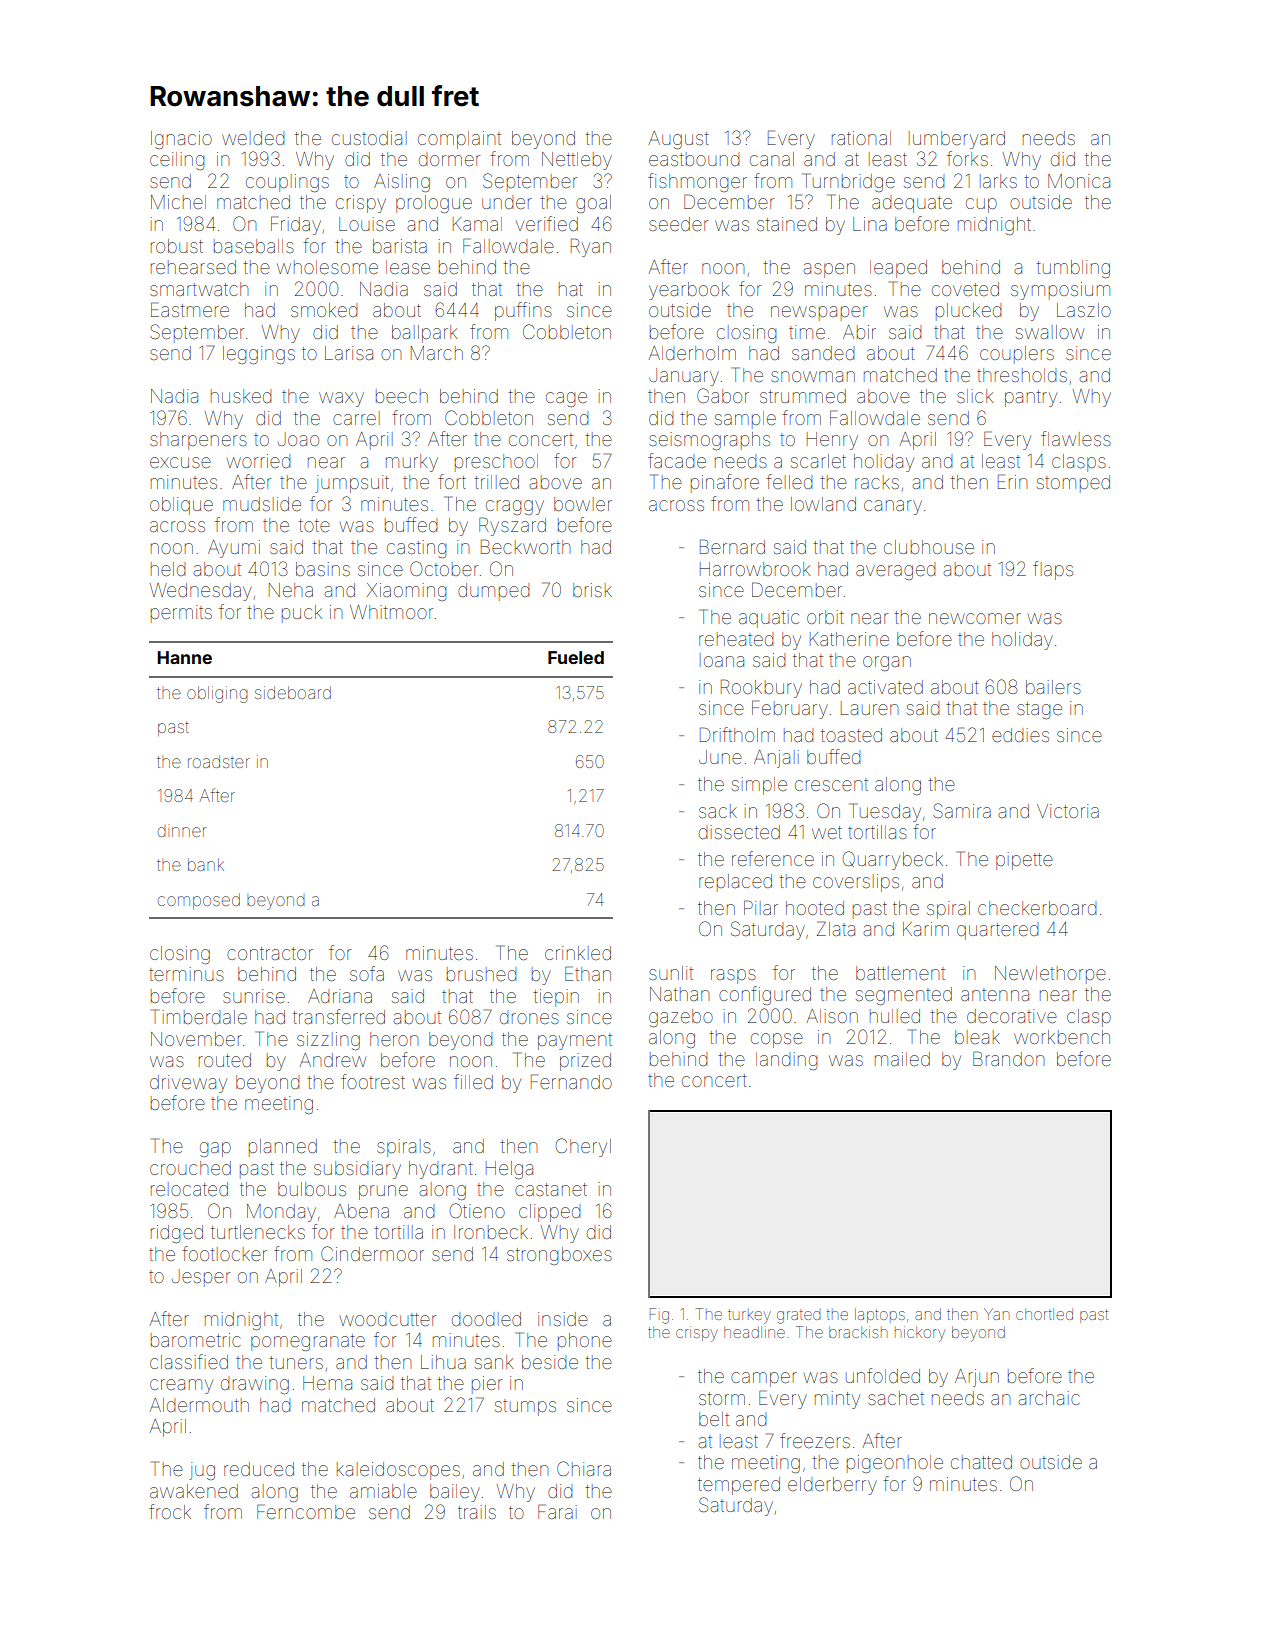 This document has width=1261, height=1632. What do you see at coordinates (1053, 687) in the document?
I see `bailers` at bounding box center [1053, 687].
